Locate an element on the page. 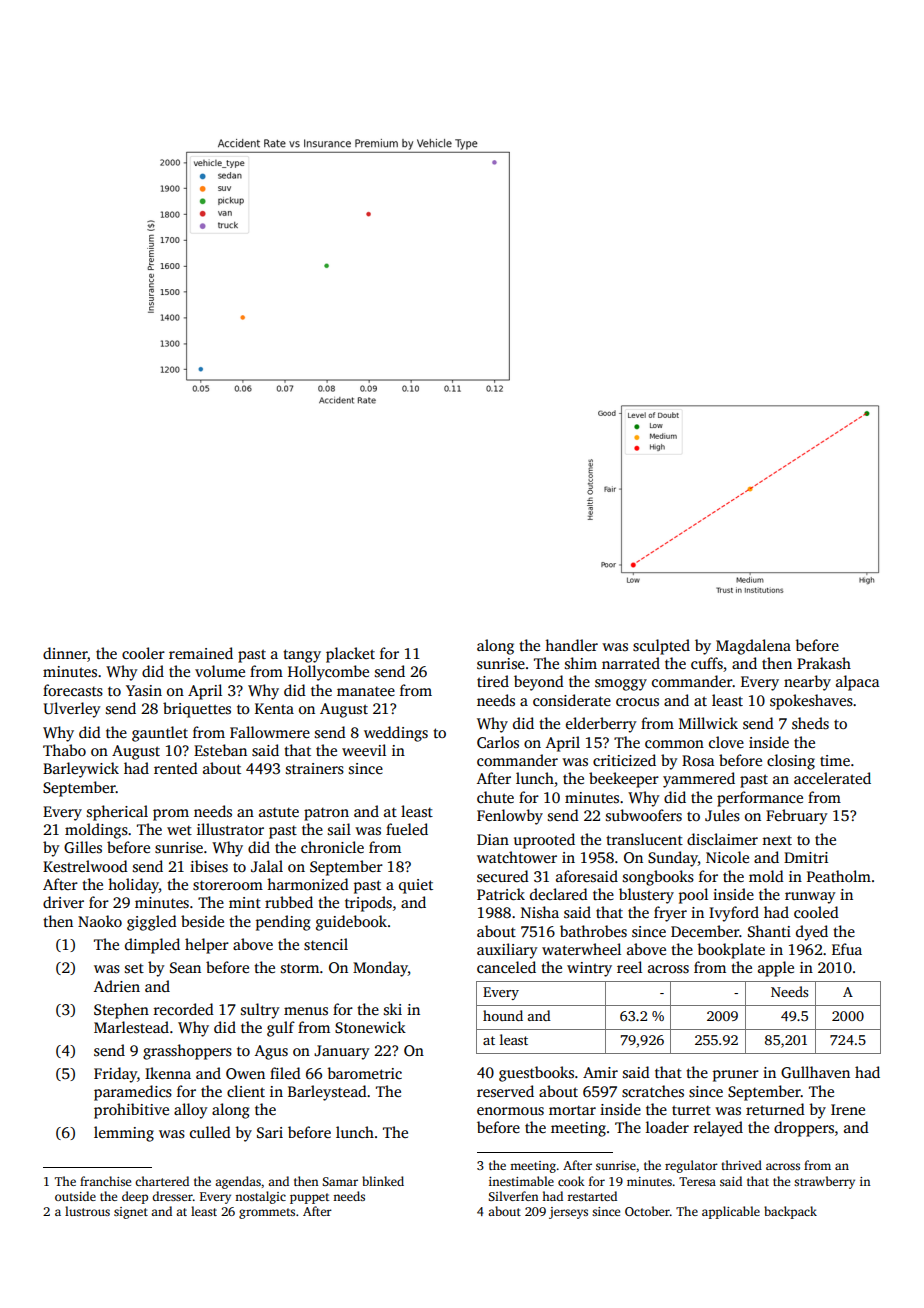  remained is located at coordinates (201, 653).
